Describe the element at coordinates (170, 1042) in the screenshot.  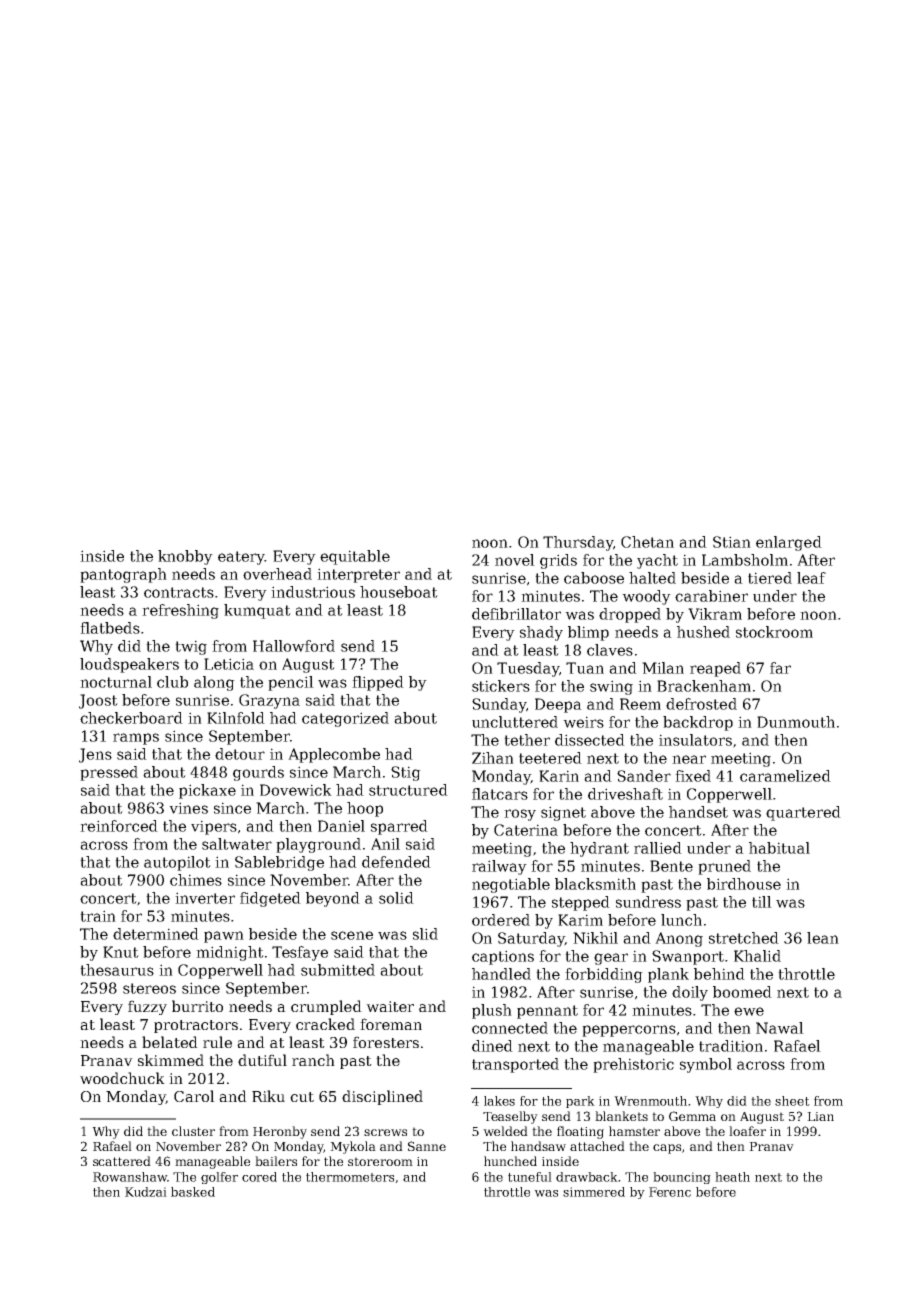
I see `belated` at that location.
